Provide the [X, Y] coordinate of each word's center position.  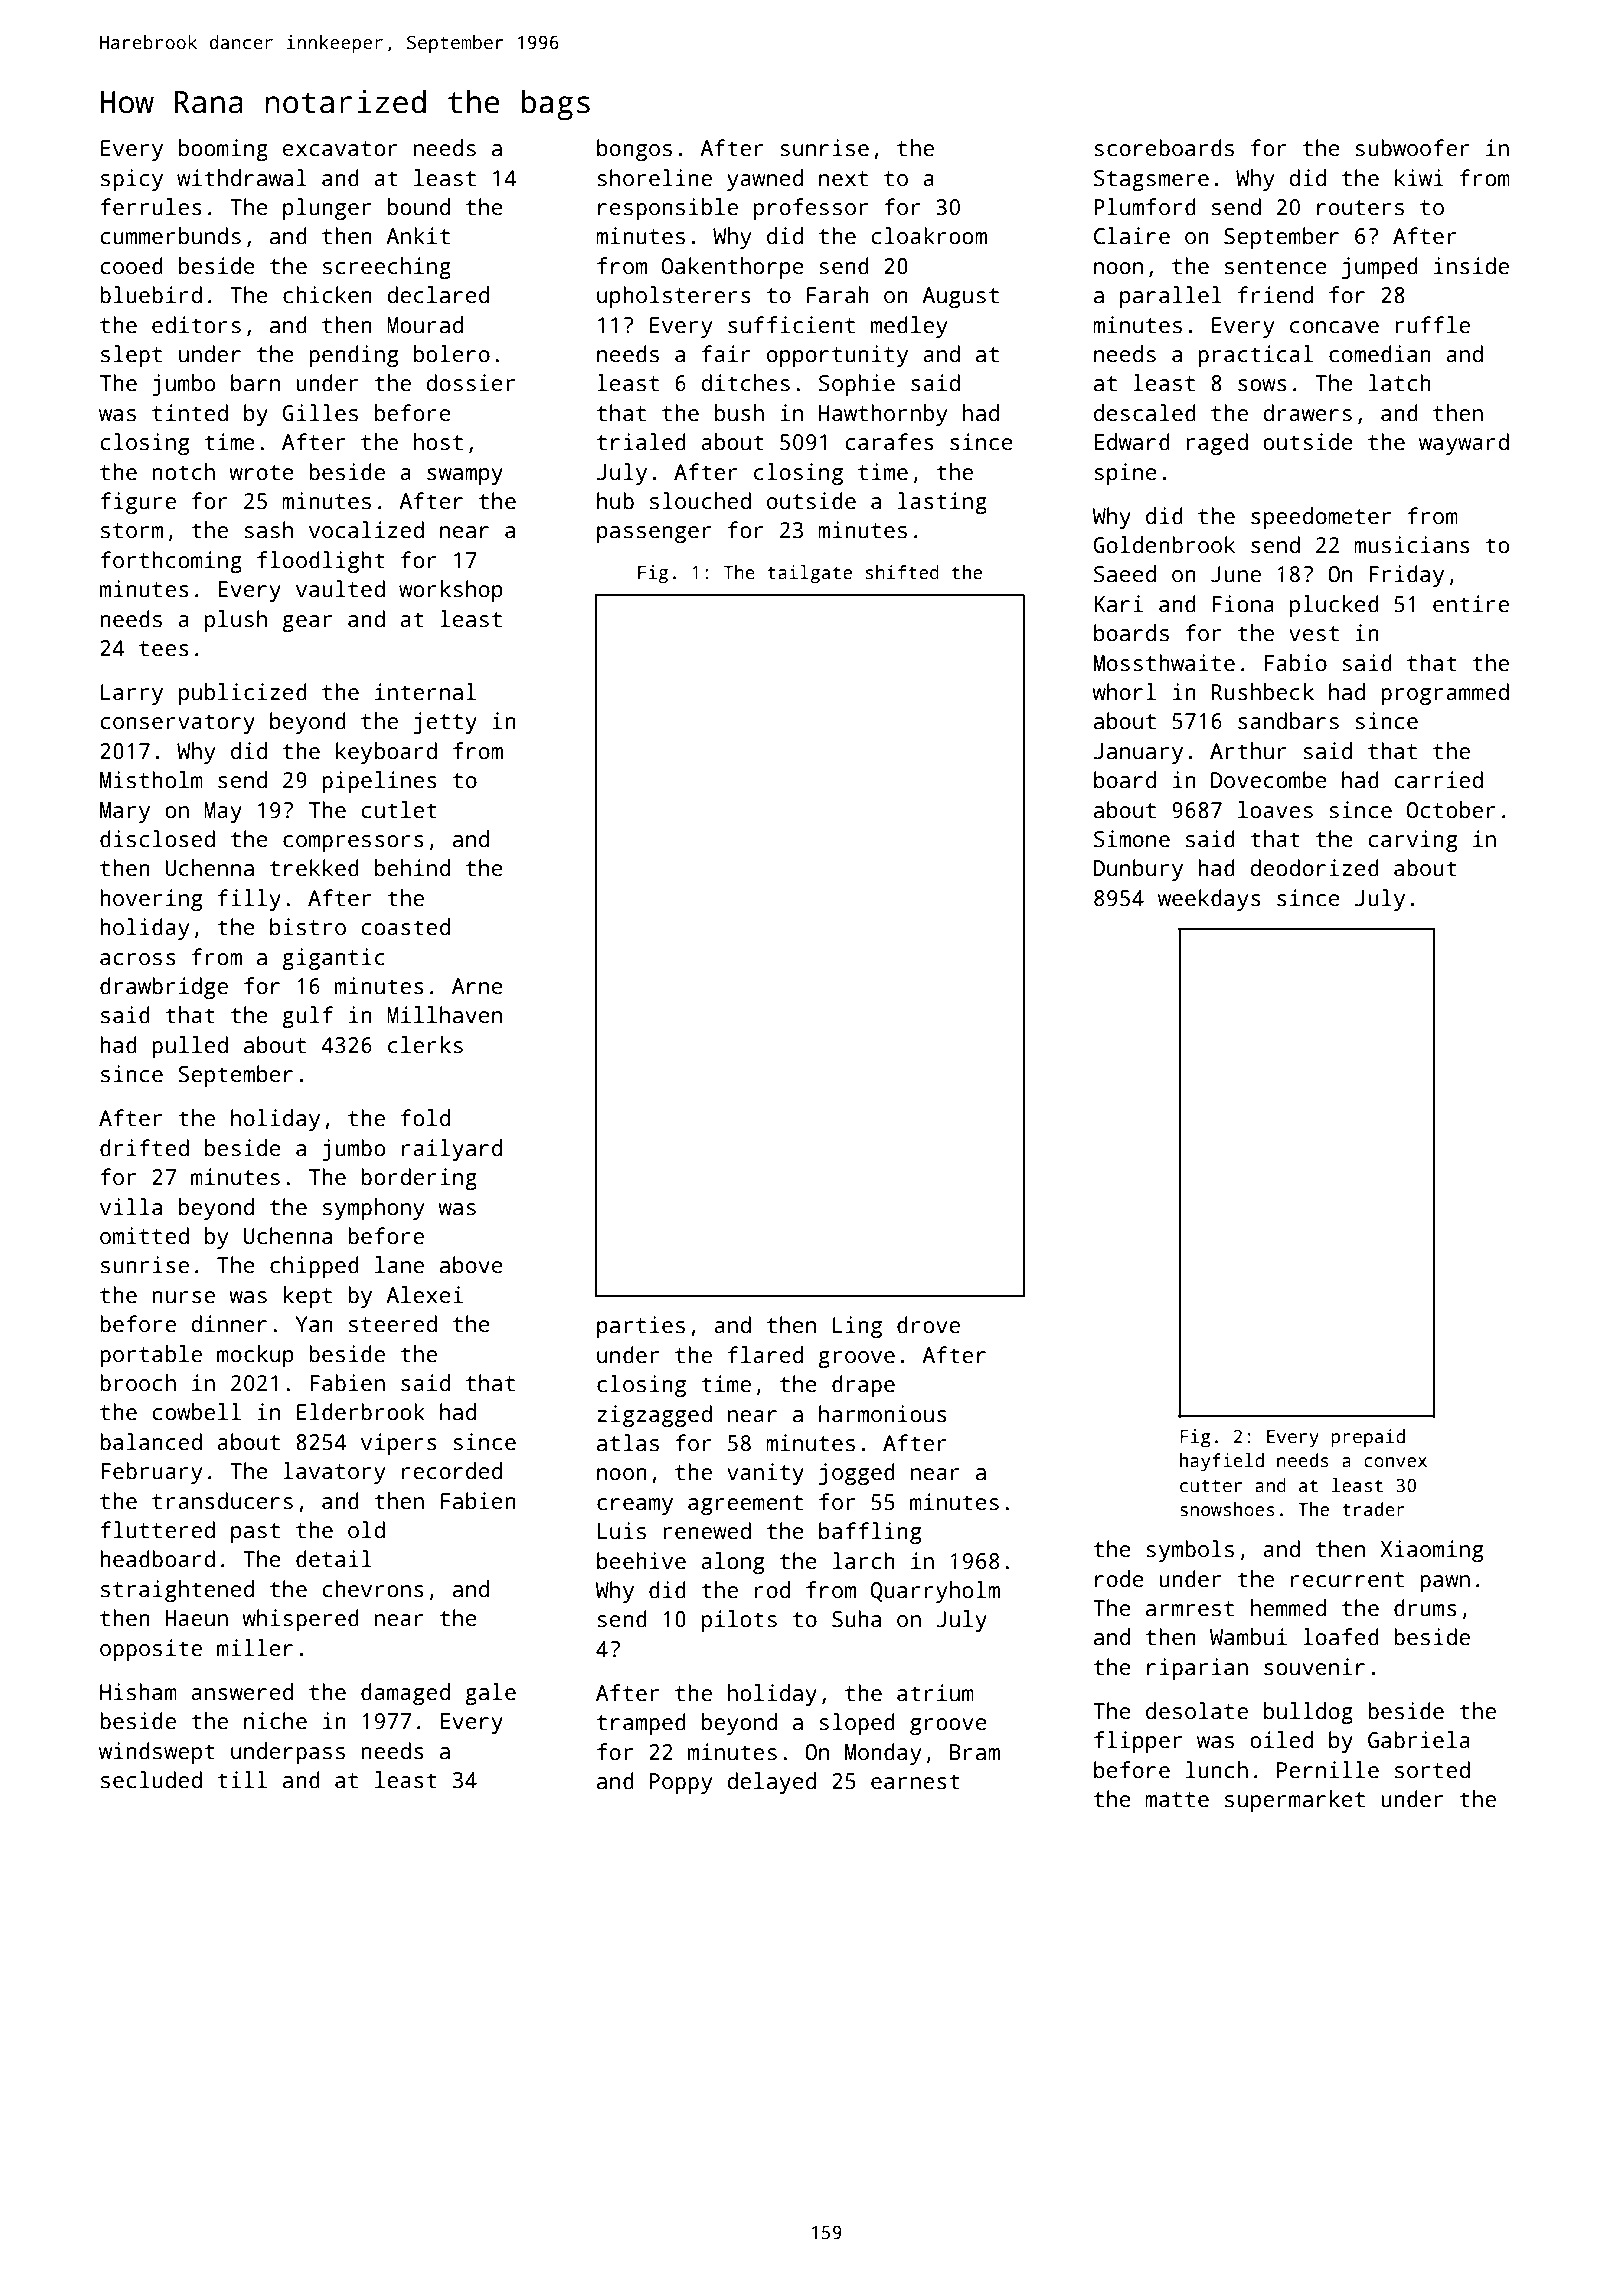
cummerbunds [170, 236]
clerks [425, 1045]
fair [726, 354]
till [242, 1780]
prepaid [1368, 1438]
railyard [452, 1150]
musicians [1412, 545]
